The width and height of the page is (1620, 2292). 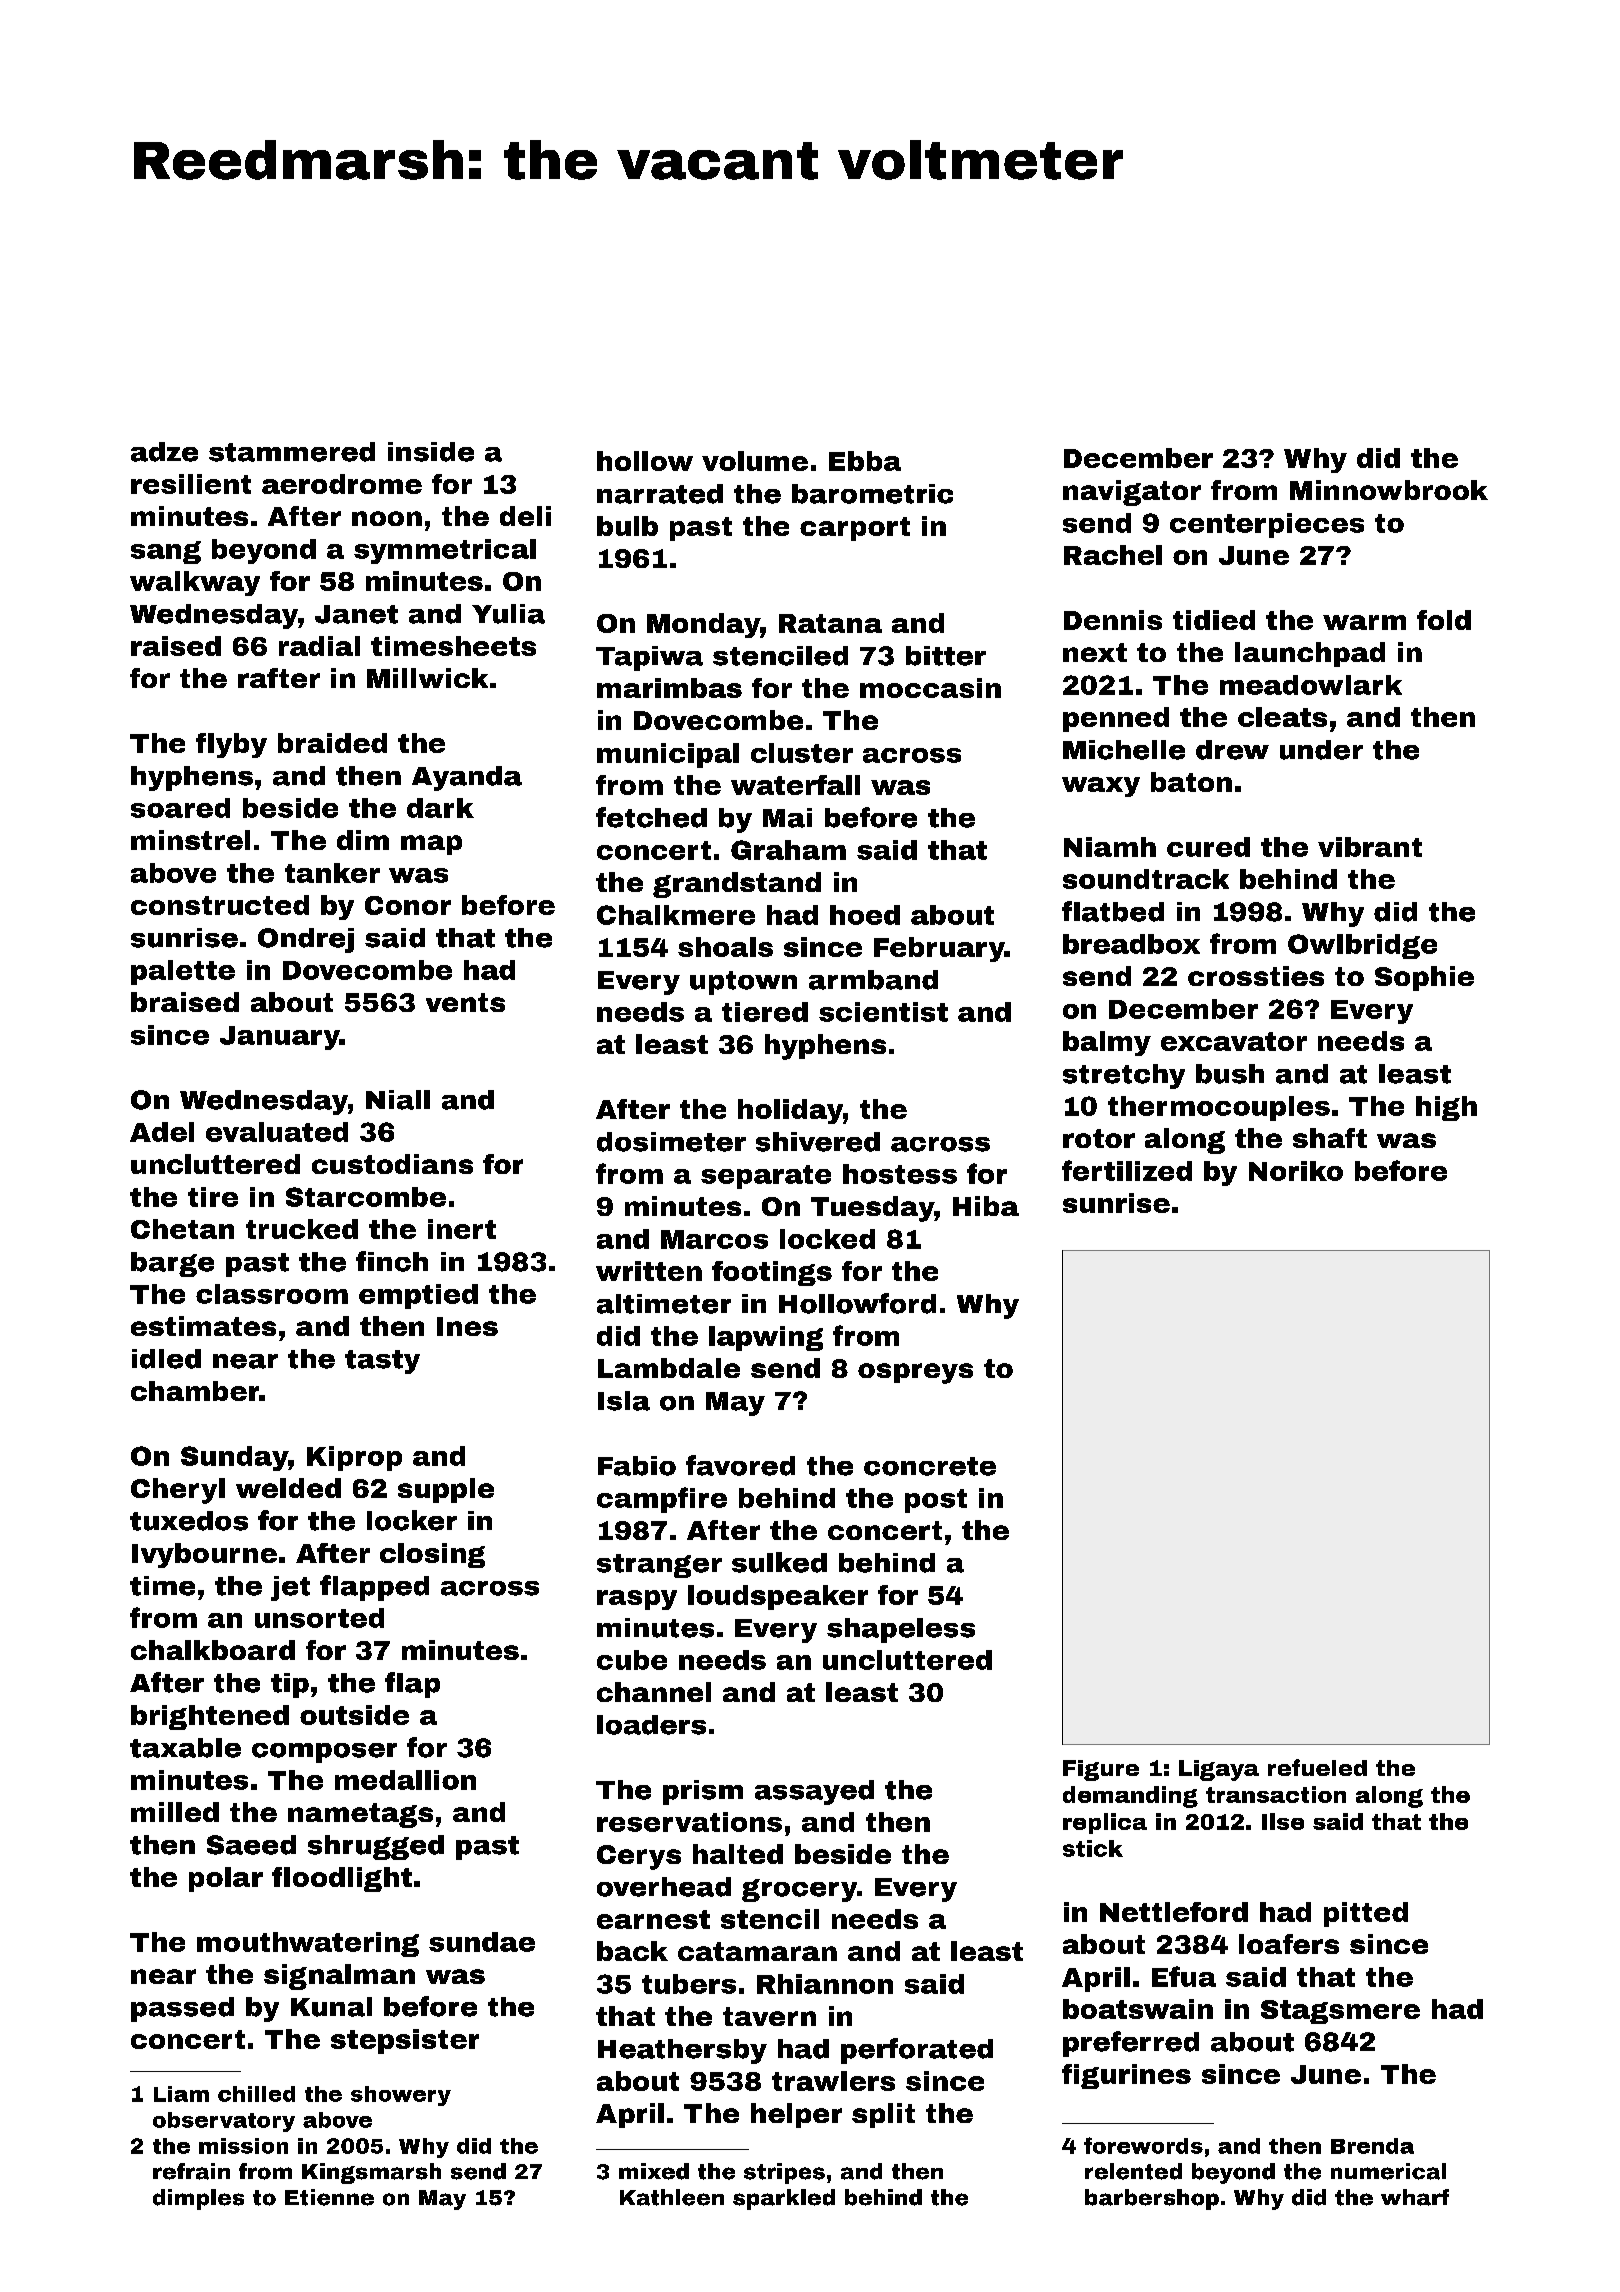 What do you see at coordinates (672, 2197) in the page?
I see `Kathleen` at bounding box center [672, 2197].
